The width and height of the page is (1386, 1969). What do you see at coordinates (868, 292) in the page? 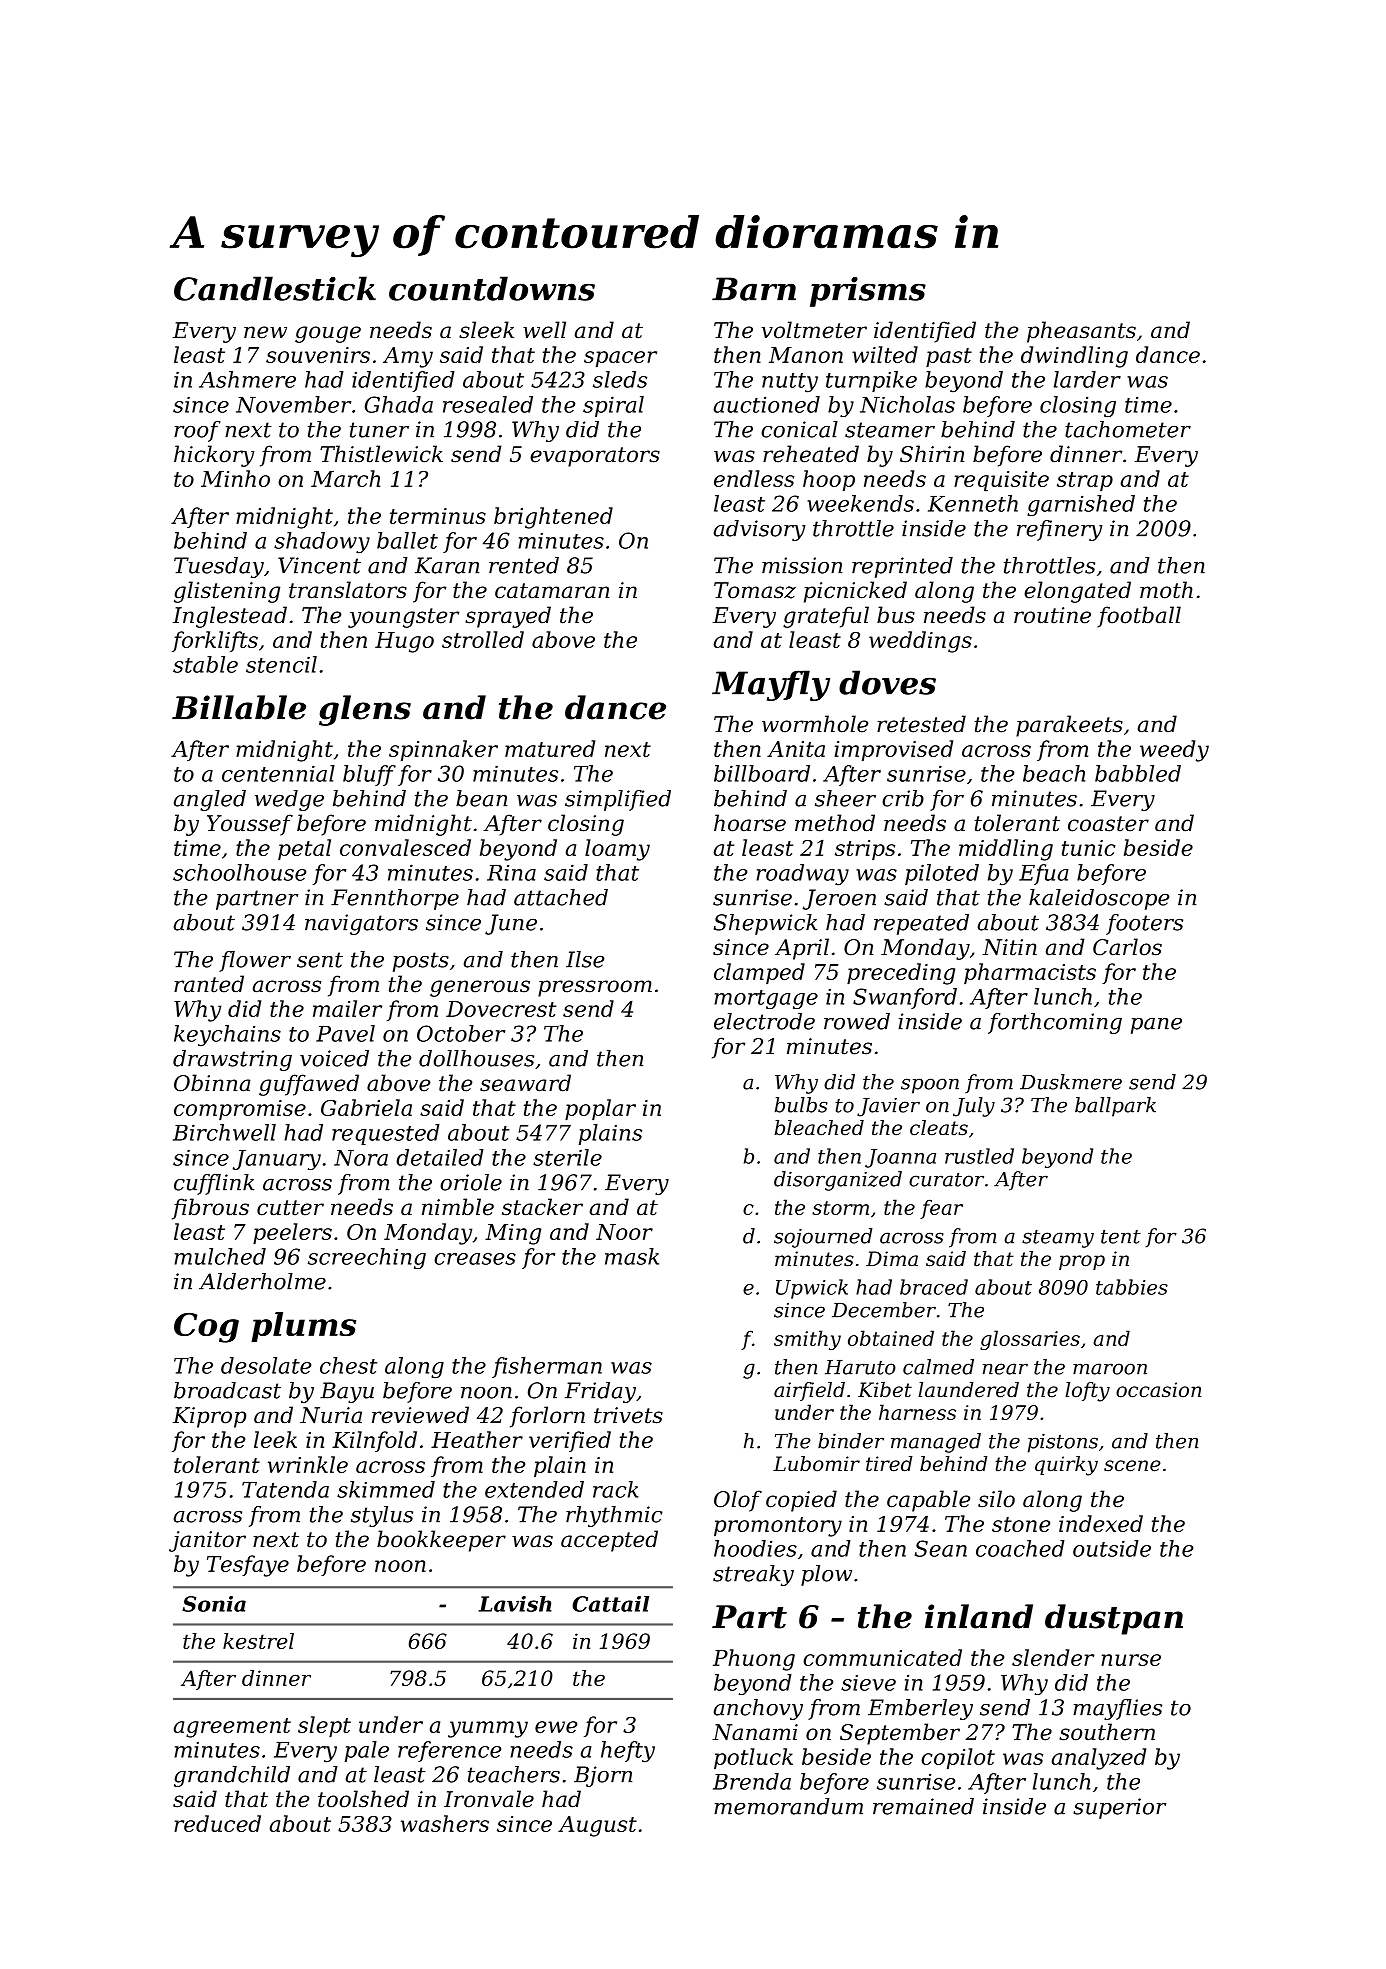
I see `prisms` at bounding box center [868, 292].
